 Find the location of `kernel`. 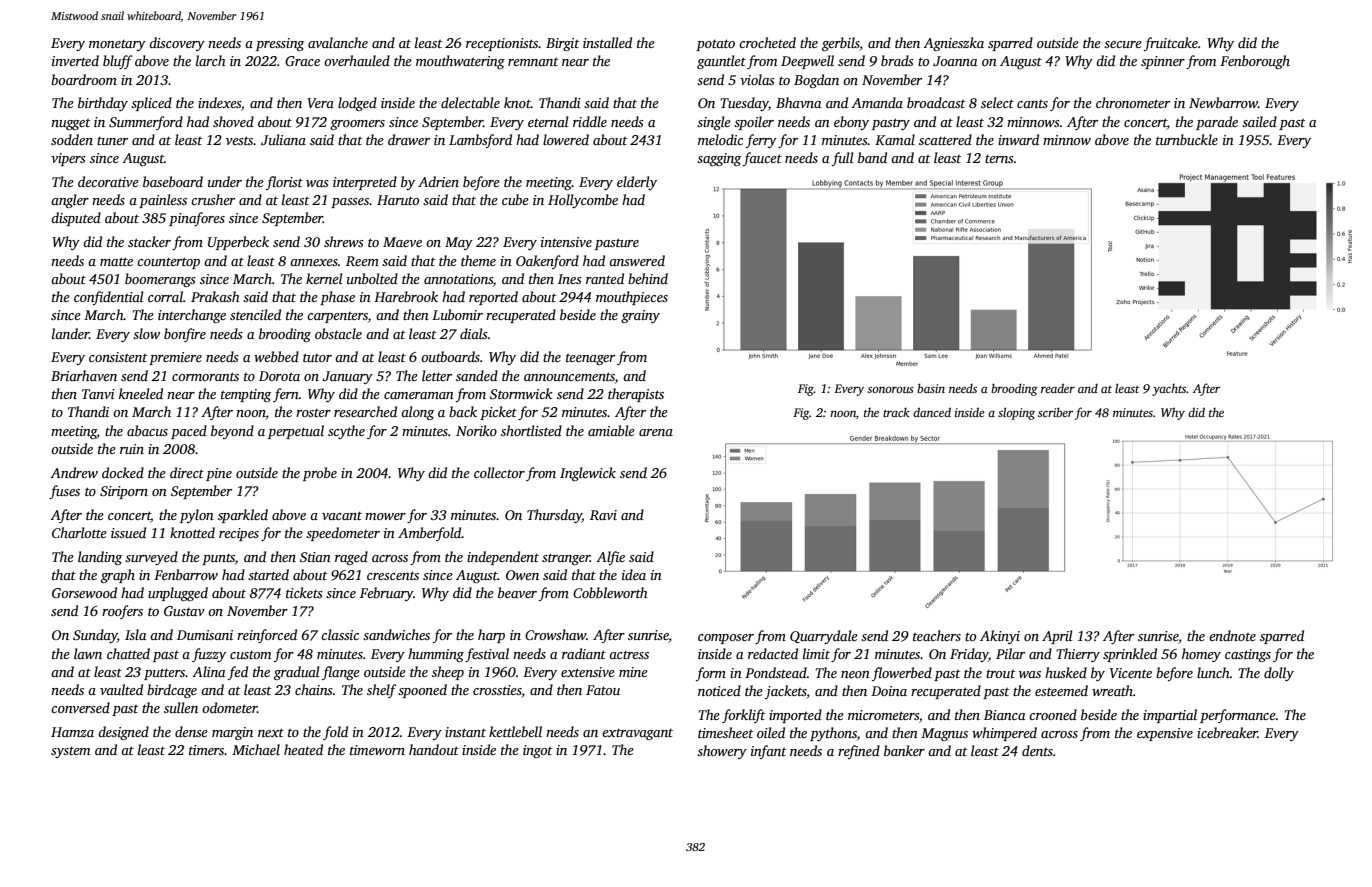

kernel is located at coordinates (324, 278).
